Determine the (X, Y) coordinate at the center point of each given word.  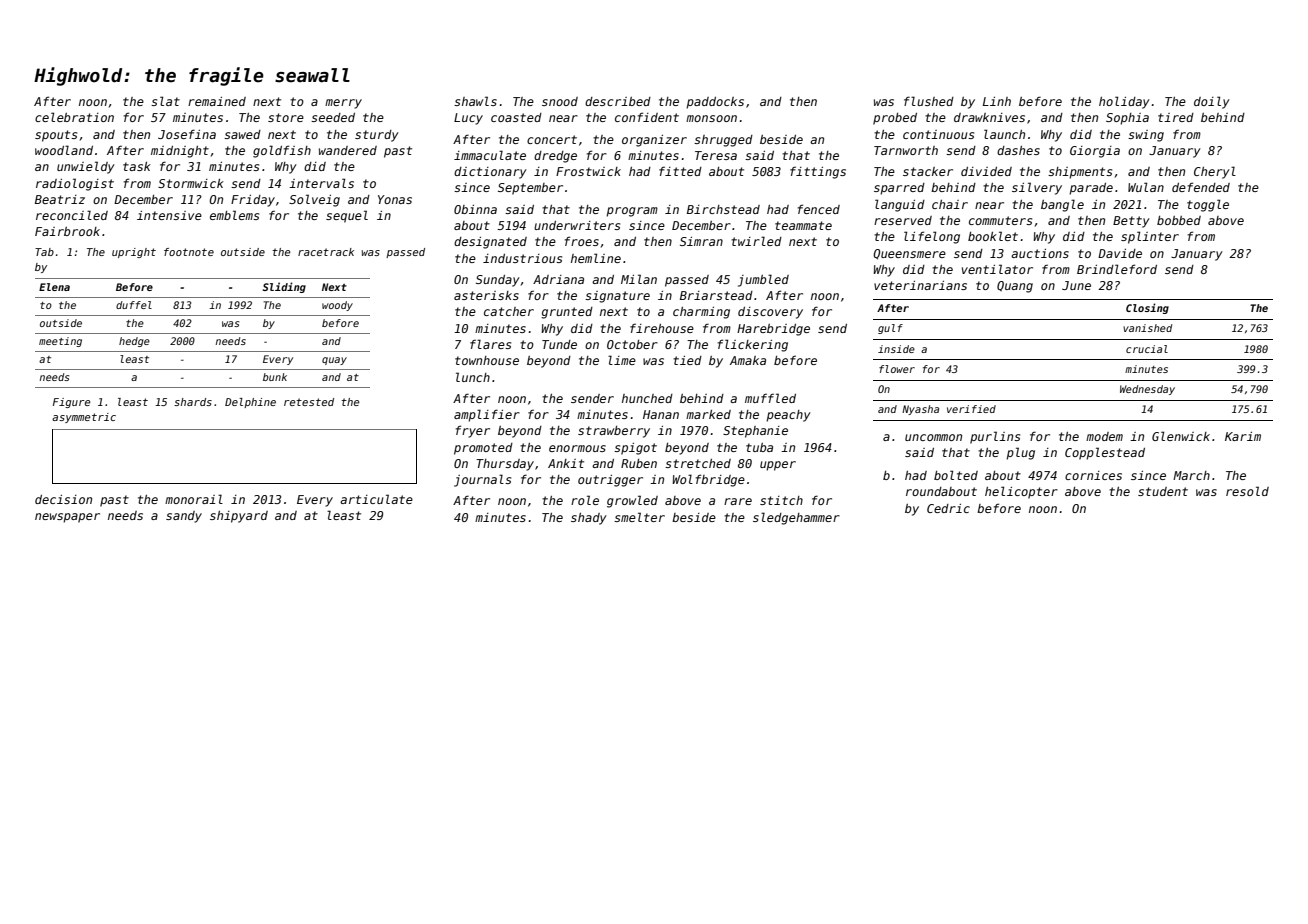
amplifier (487, 415)
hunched (647, 398)
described (618, 101)
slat (165, 101)
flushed (929, 101)
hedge (134, 342)
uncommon (933, 437)
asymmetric (84, 418)
